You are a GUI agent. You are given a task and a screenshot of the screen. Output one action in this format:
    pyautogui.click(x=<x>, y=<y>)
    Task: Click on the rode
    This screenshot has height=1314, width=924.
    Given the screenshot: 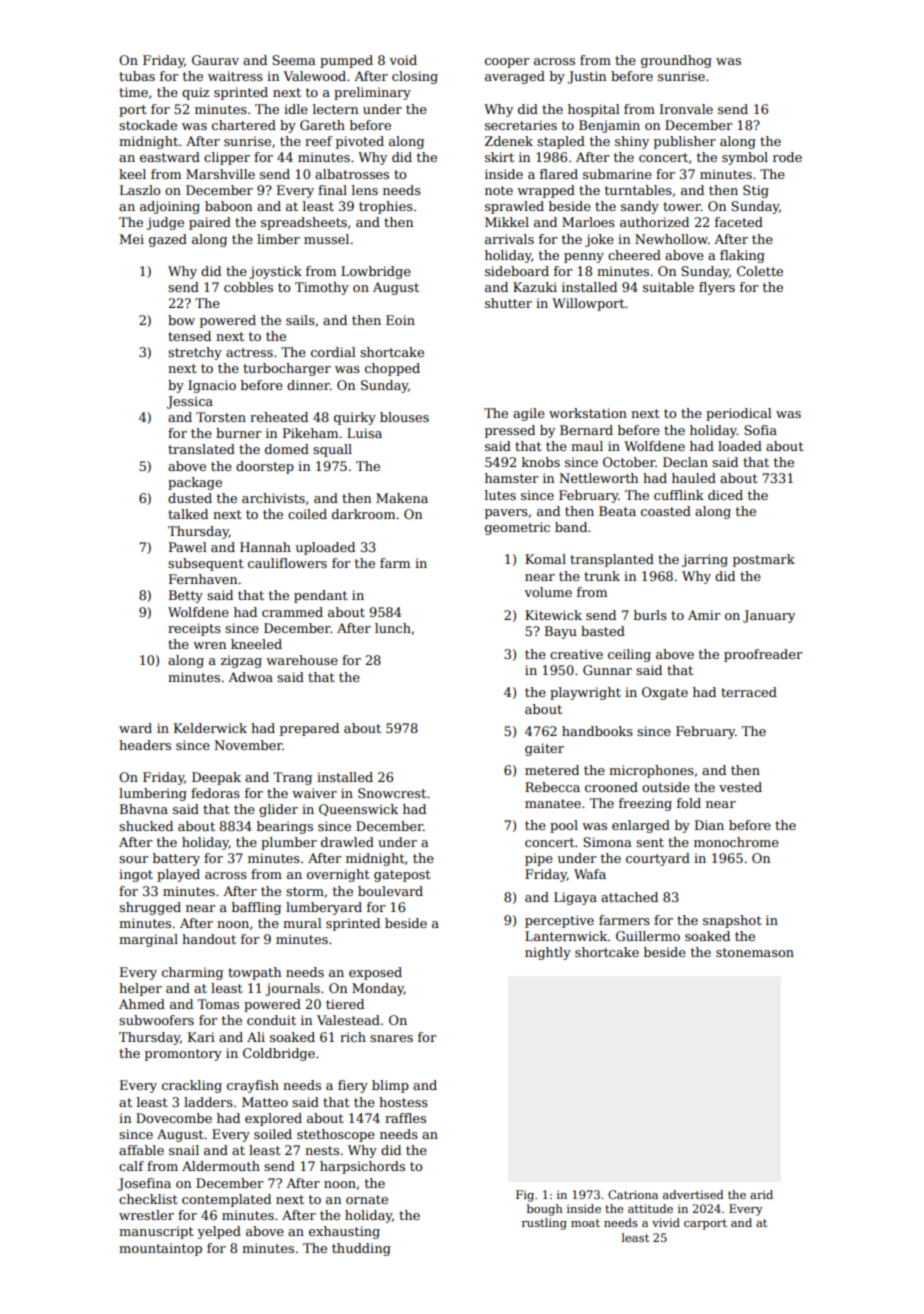 What is the action you would take?
    pyautogui.click(x=787, y=157)
